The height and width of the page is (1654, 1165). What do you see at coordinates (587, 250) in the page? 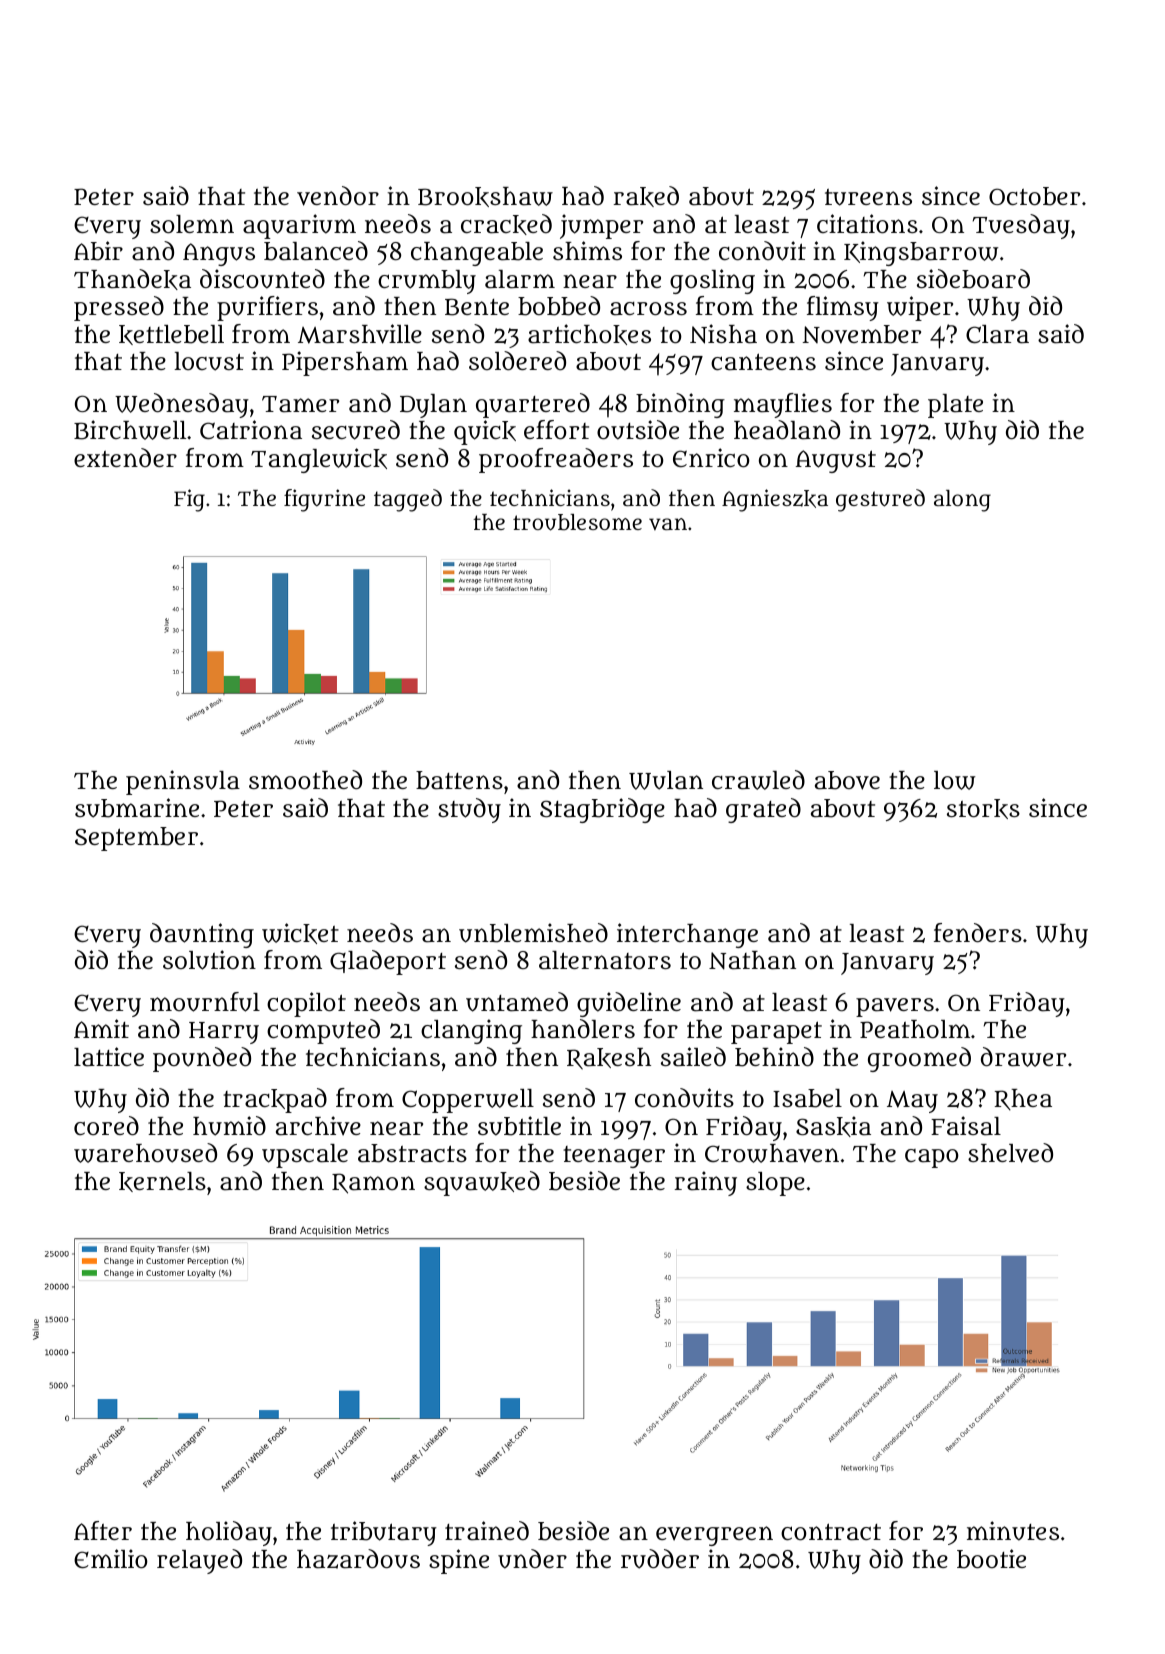
I see `shims` at bounding box center [587, 250].
